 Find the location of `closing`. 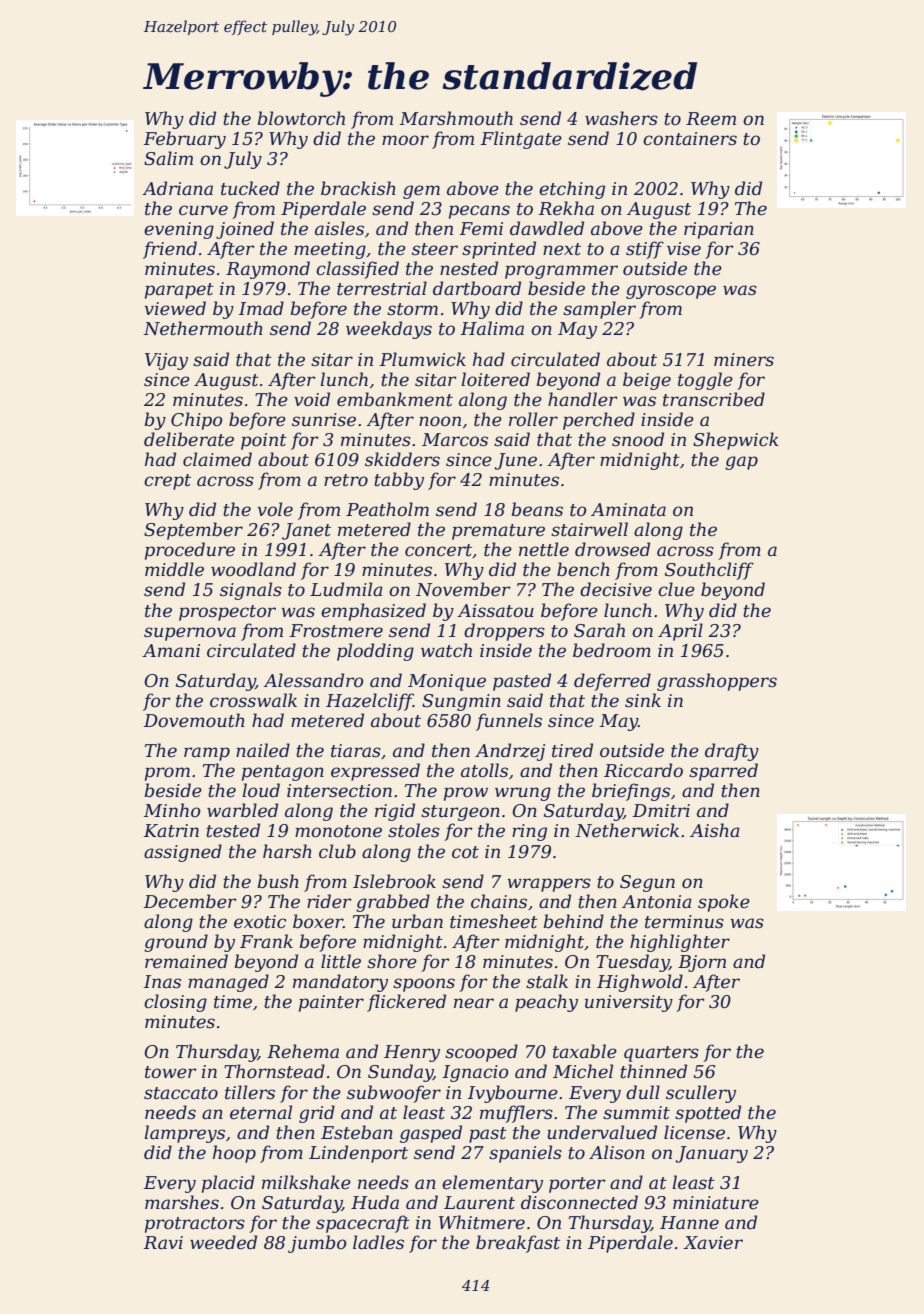

closing is located at coordinates (175, 1003).
